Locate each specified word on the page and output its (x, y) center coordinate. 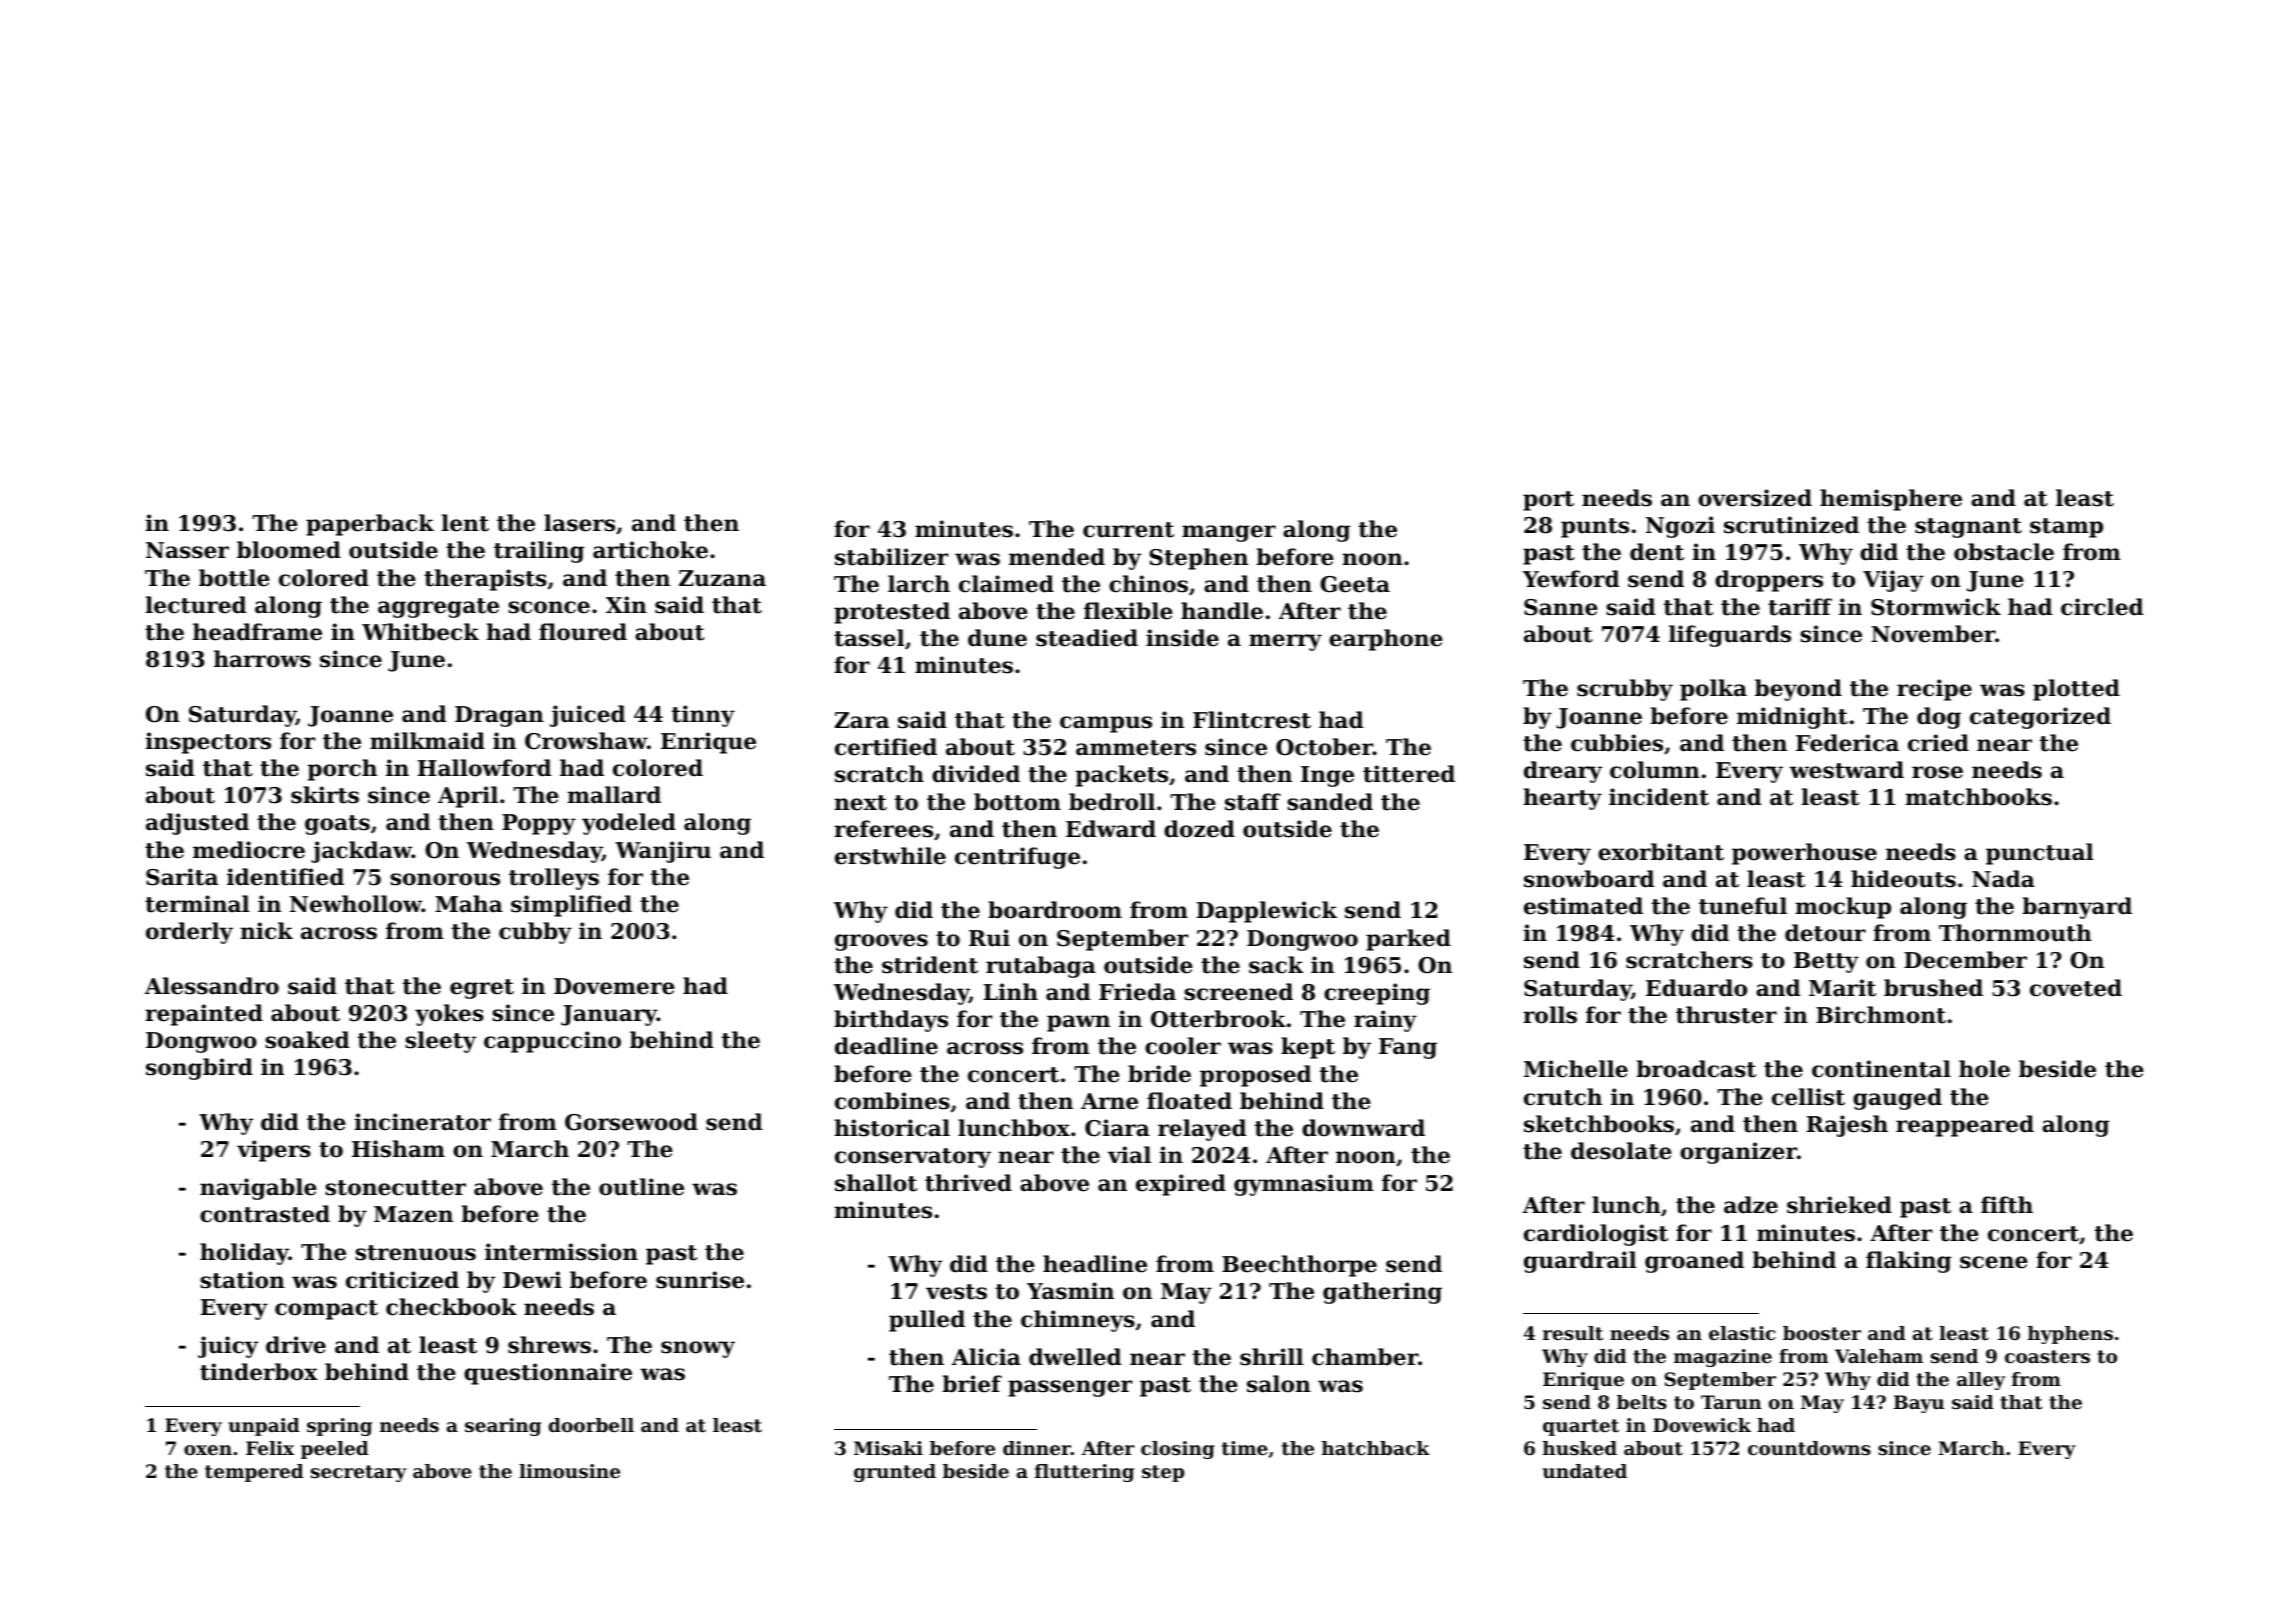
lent (465, 523)
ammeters (1136, 748)
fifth (2007, 1205)
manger (1229, 533)
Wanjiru (663, 852)
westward (1847, 770)
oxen (208, 1450)
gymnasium (1304, 1185)
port (1548, 501)
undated (1585, 1471)
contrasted (265, 1214)
